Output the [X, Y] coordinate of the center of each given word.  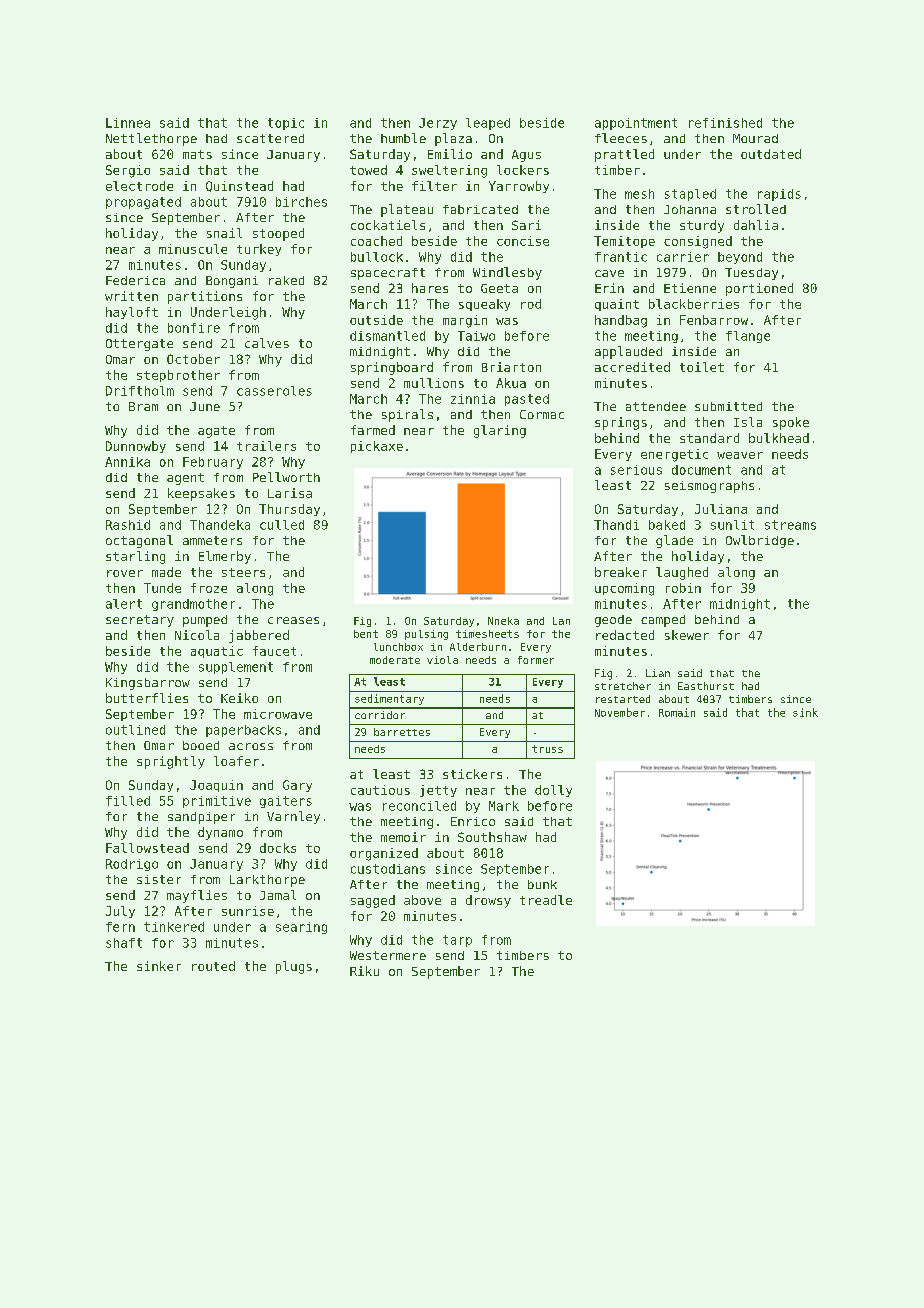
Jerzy [438, 124]
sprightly [171, 762]
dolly [553, 791]
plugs [294, 967]
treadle [546, 900]
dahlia [756, 225]
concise [523, 241]
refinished [725, 123]
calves [267, 343]
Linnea [128, 123]
